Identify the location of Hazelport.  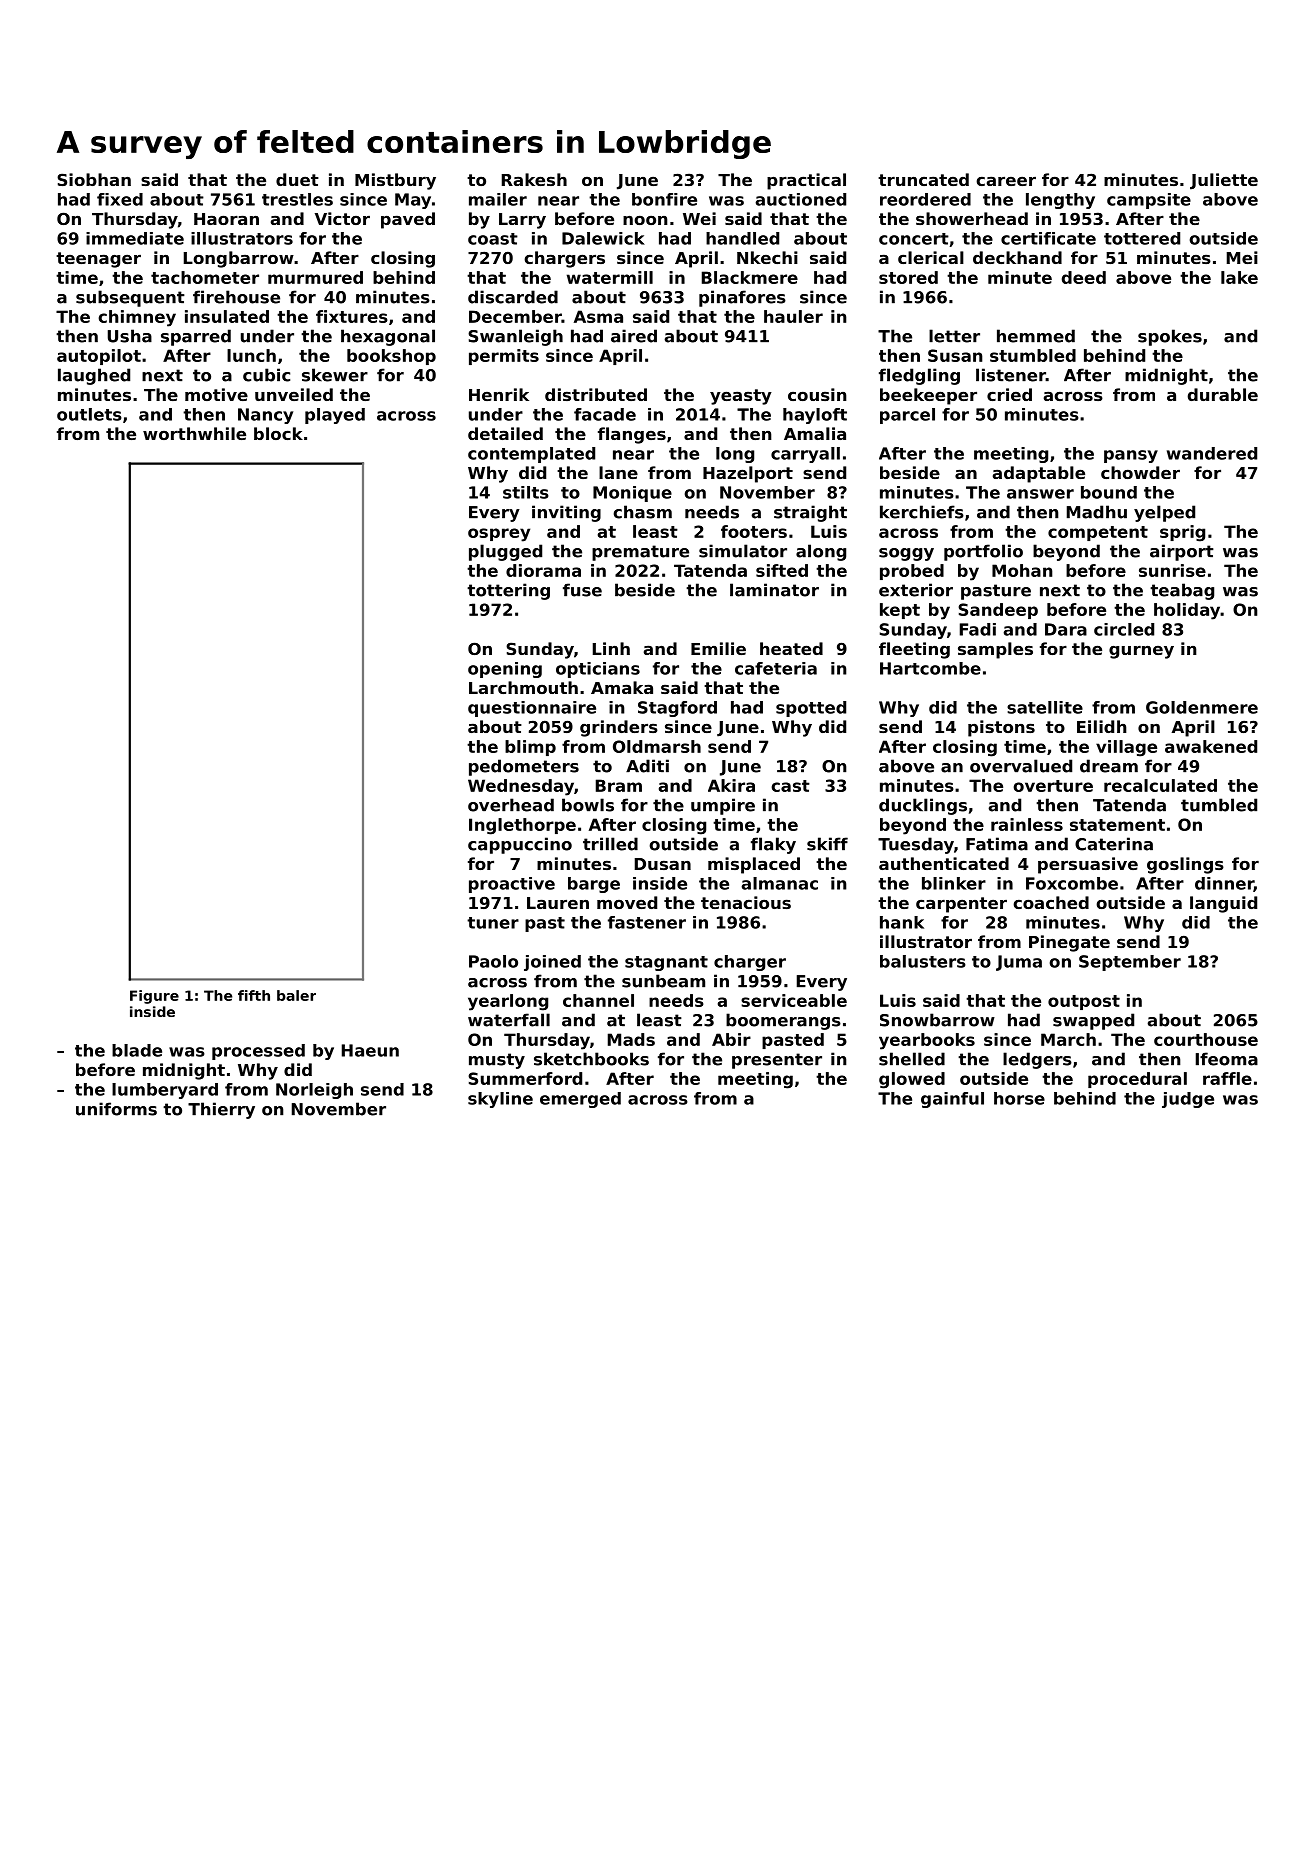
(748, 474).
